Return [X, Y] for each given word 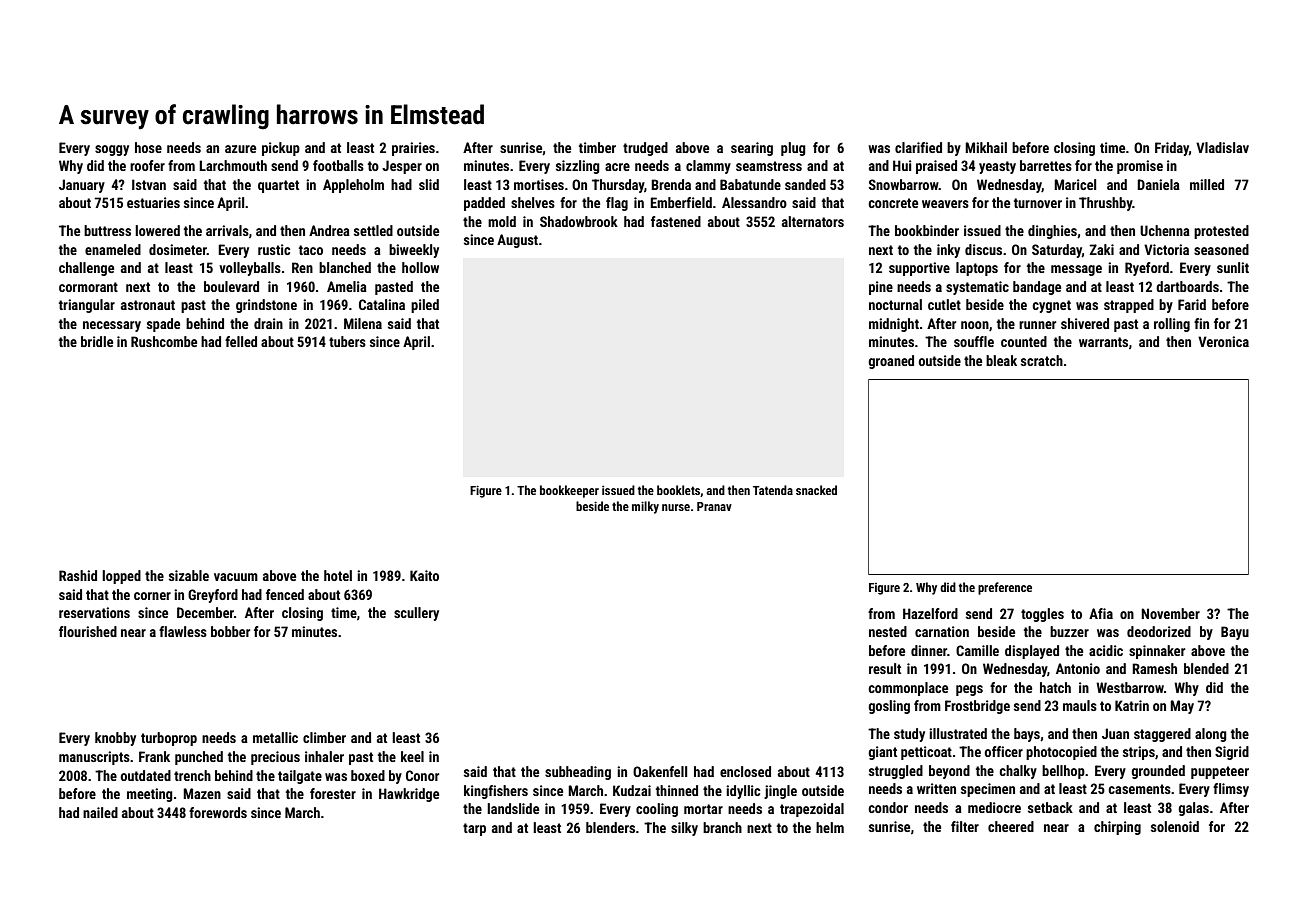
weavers [945, 204]
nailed [100, 812]
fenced [285, 594]
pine [881, 288]
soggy [112, 150]
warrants [1103, 342]
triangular [87, 306]
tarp [474, 829]
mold [502, 221]
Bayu [1235, 633]
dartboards [1187, 286]
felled [241, 341]
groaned [891, 362]
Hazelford [930, 613]
